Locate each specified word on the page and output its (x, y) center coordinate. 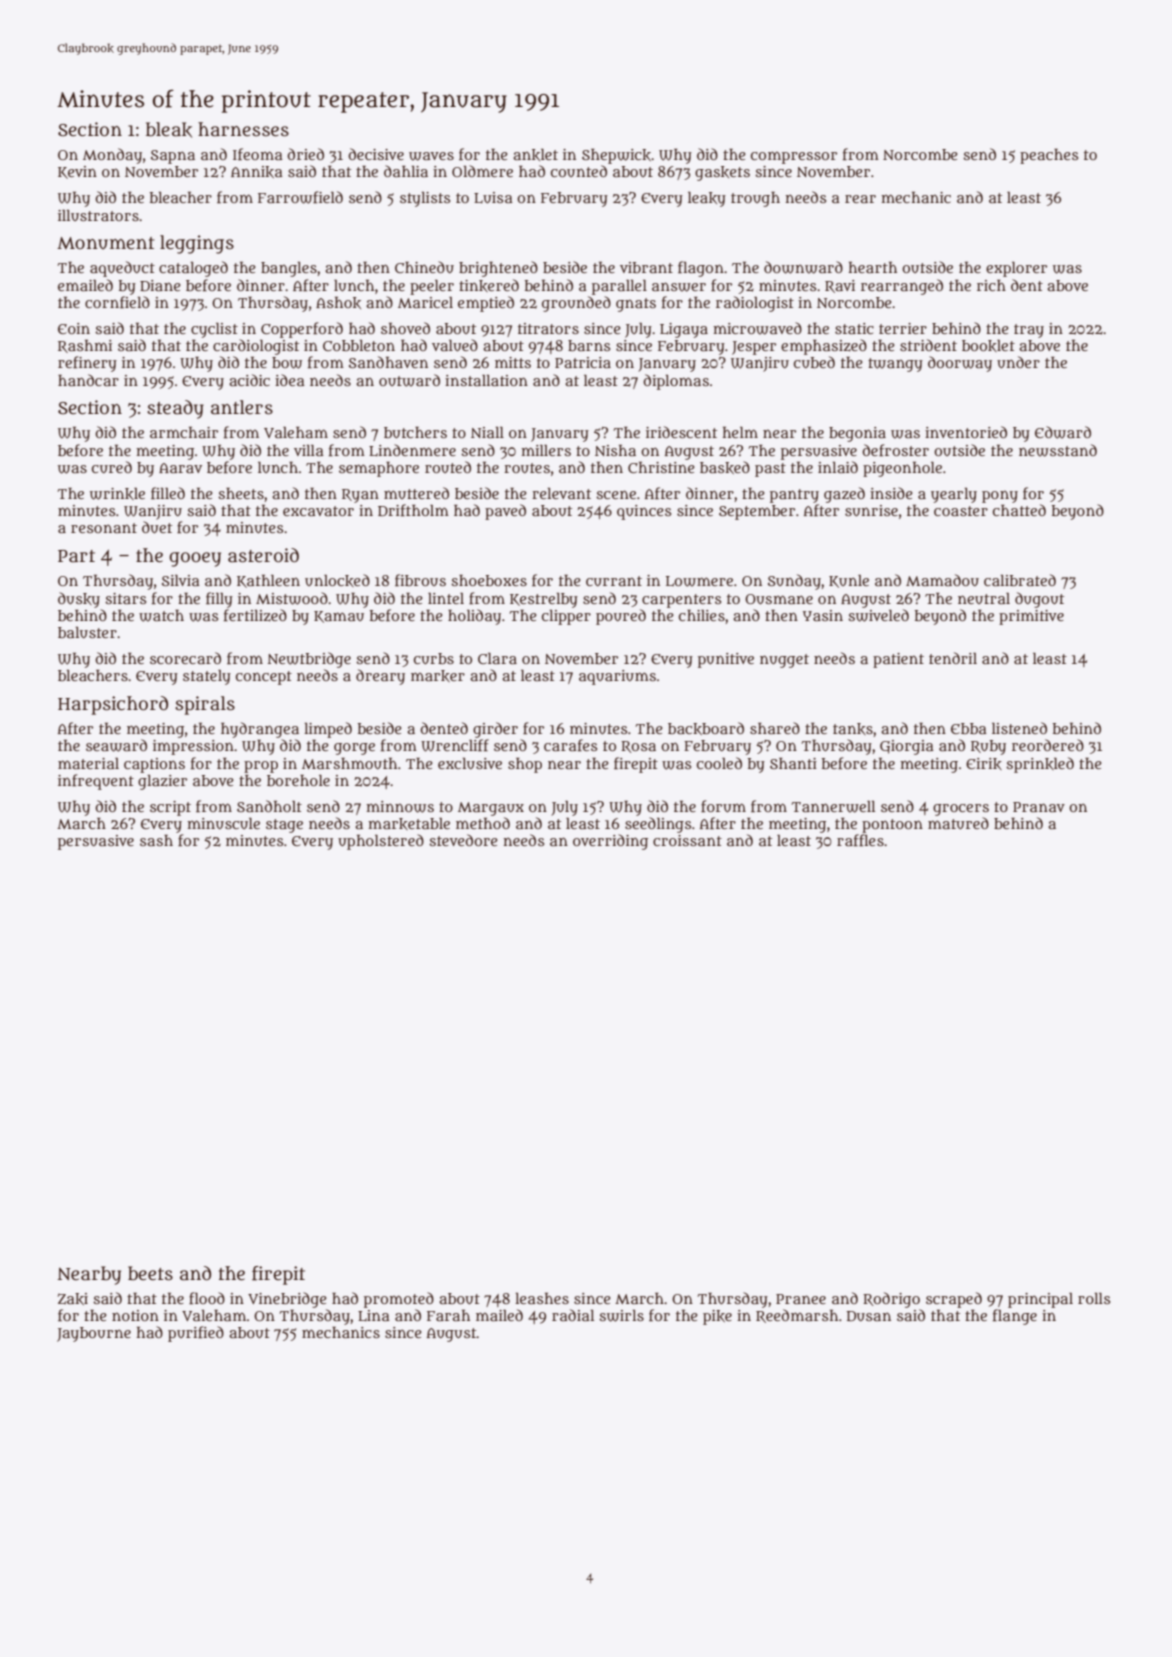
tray (1029, 331)
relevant (561, 493)
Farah (448, 1315)
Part (76, 556)
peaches (1049, 156)
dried (305, 154)
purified (196, 1334)
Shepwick (616, 156)
